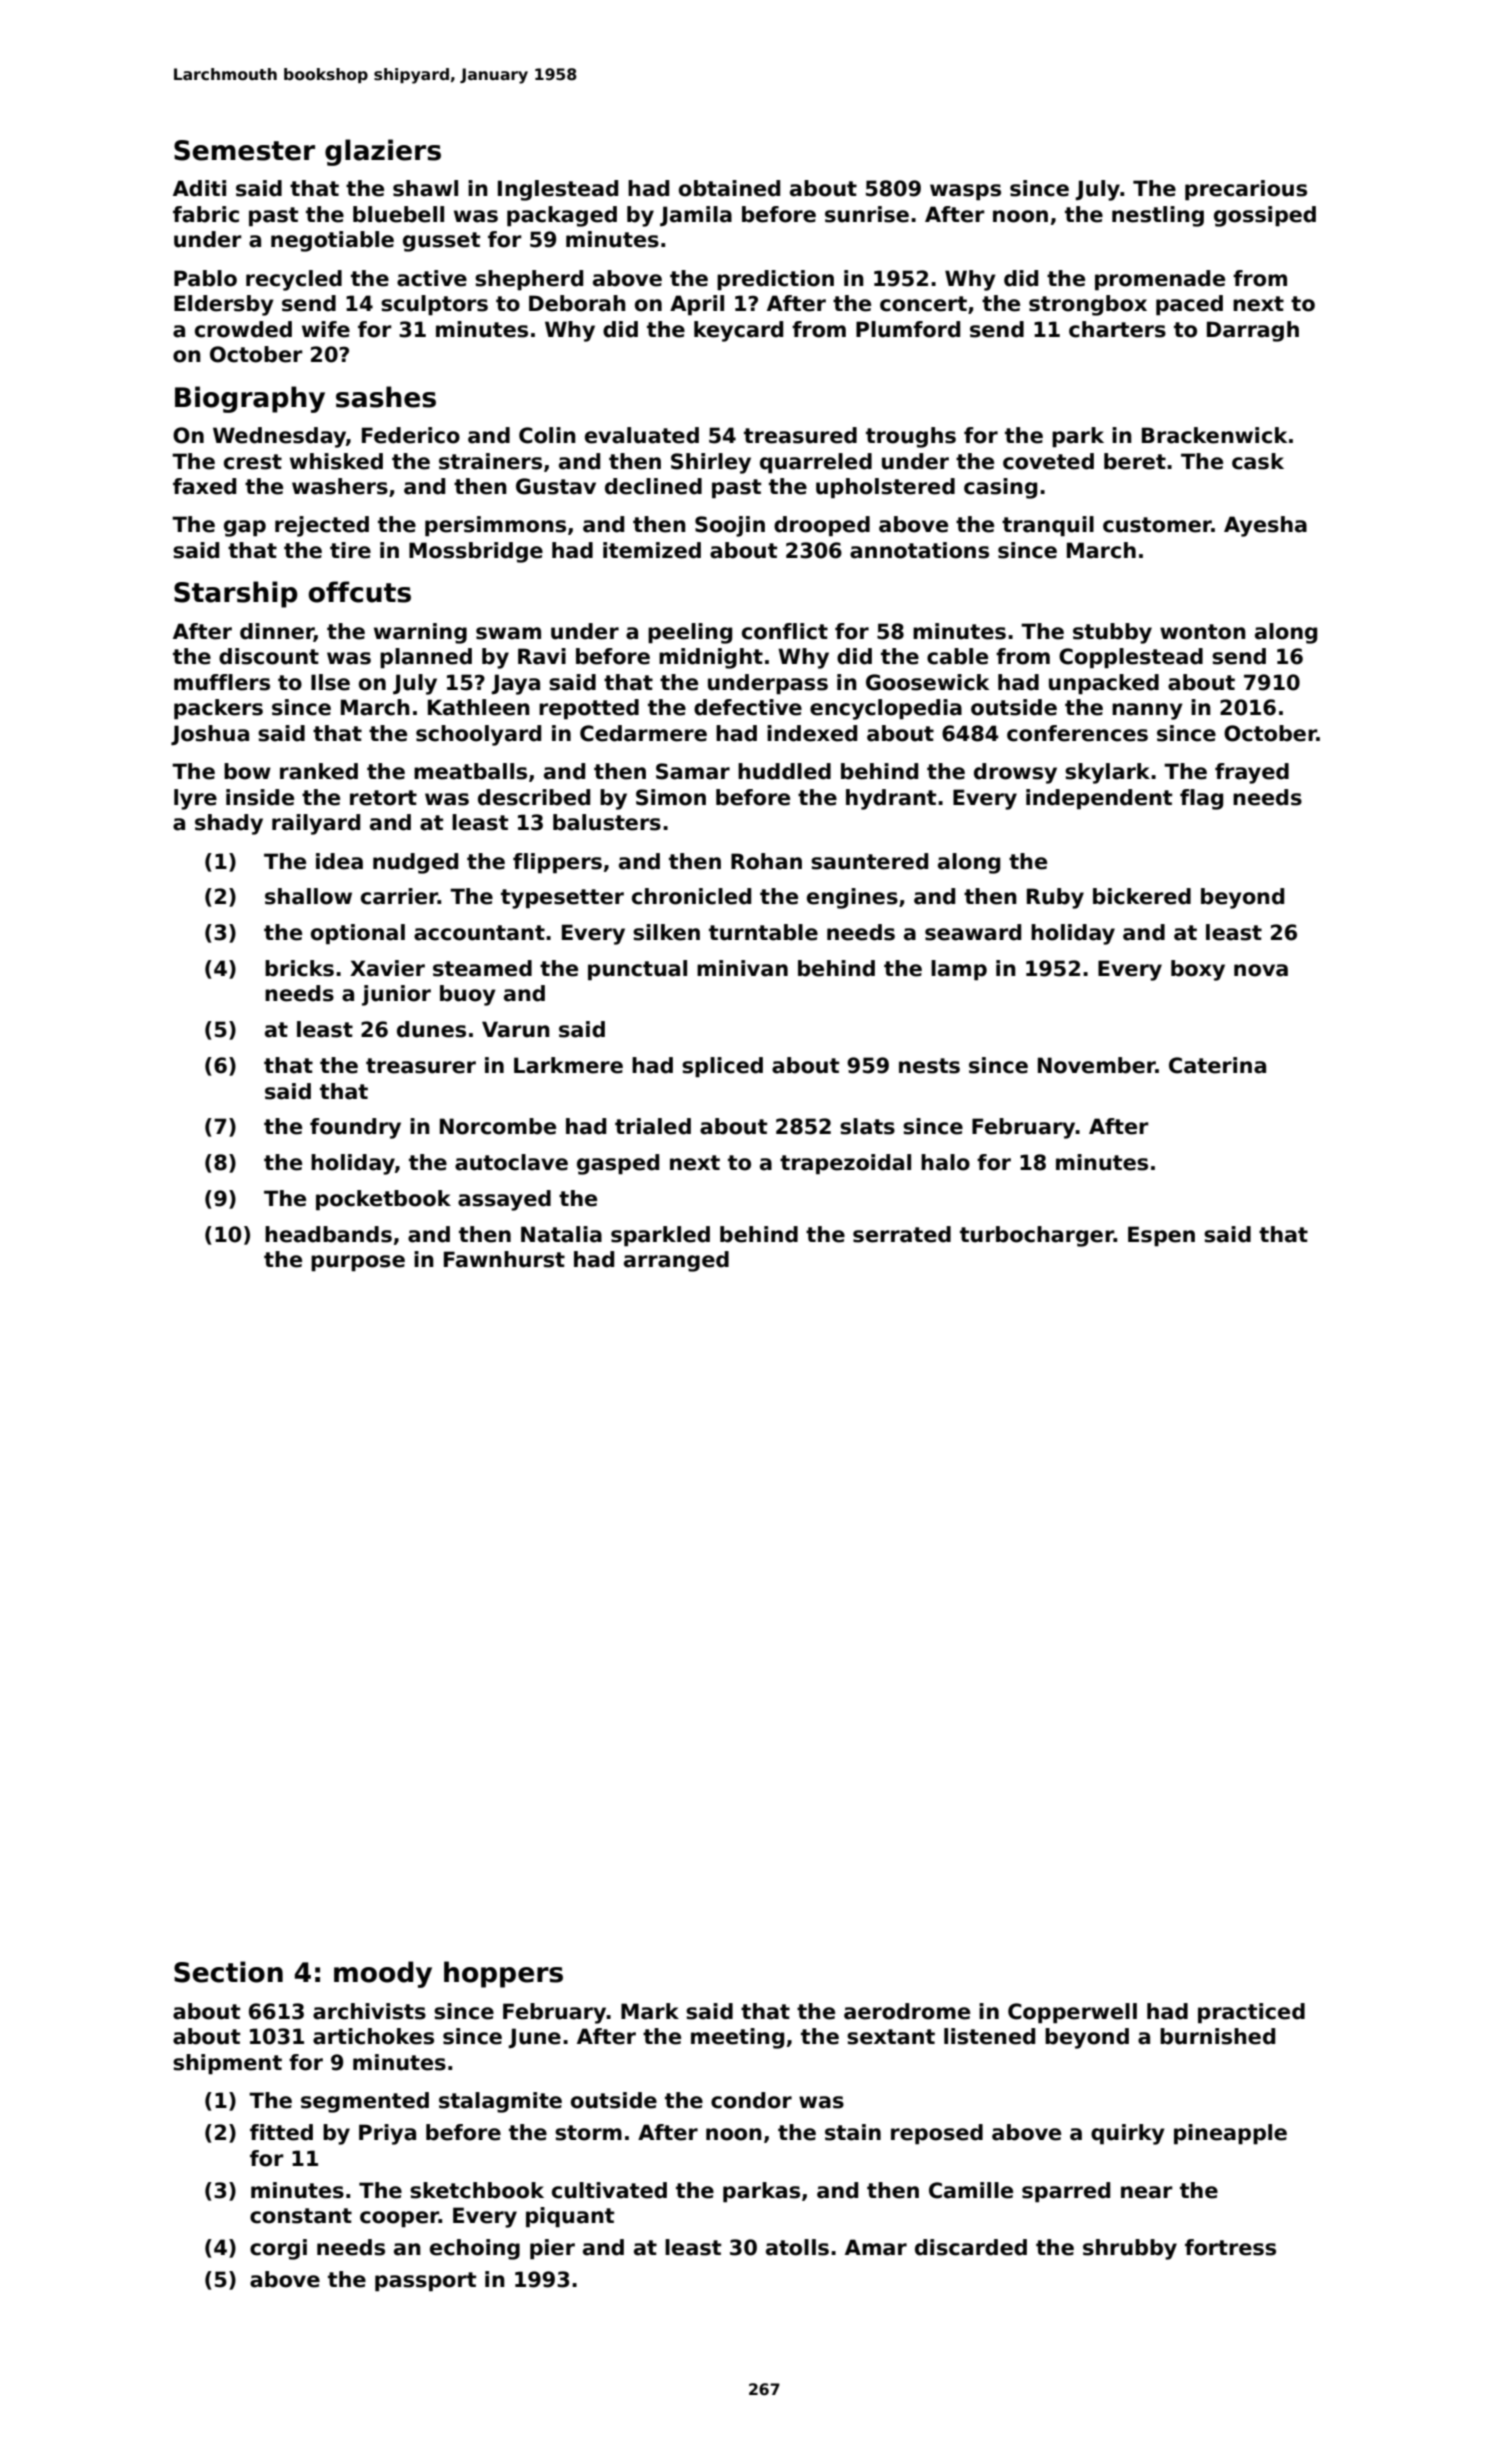  Describe the element at coordinates (222, 682) in the screenshot. I see `mufflers` at that location.
